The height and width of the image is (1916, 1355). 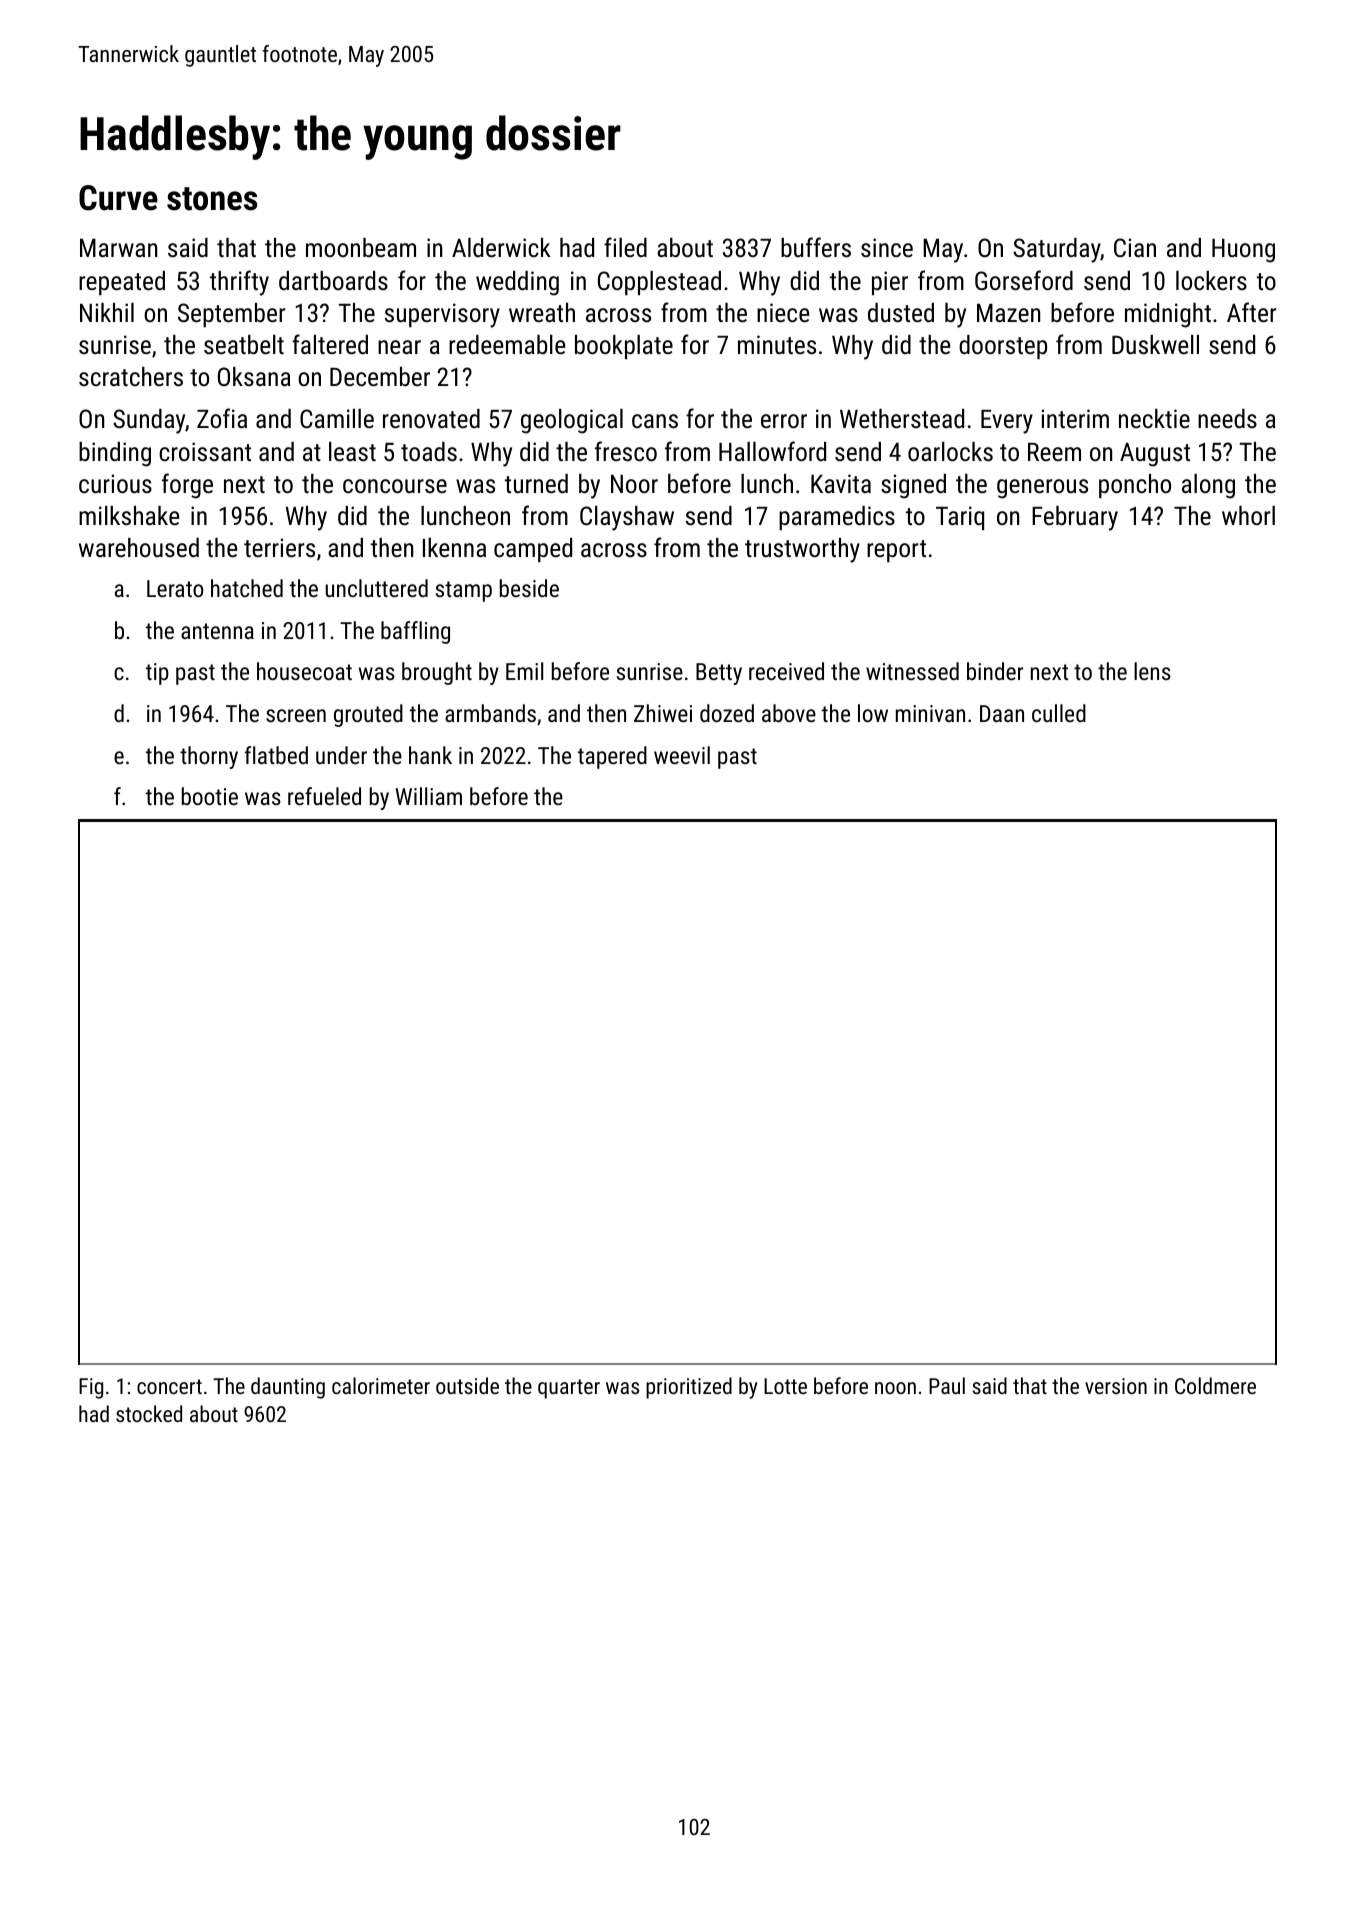 What do you see at coordinates (212, 199) in the image?
I see `stones` at bounding box center [212, 199].
